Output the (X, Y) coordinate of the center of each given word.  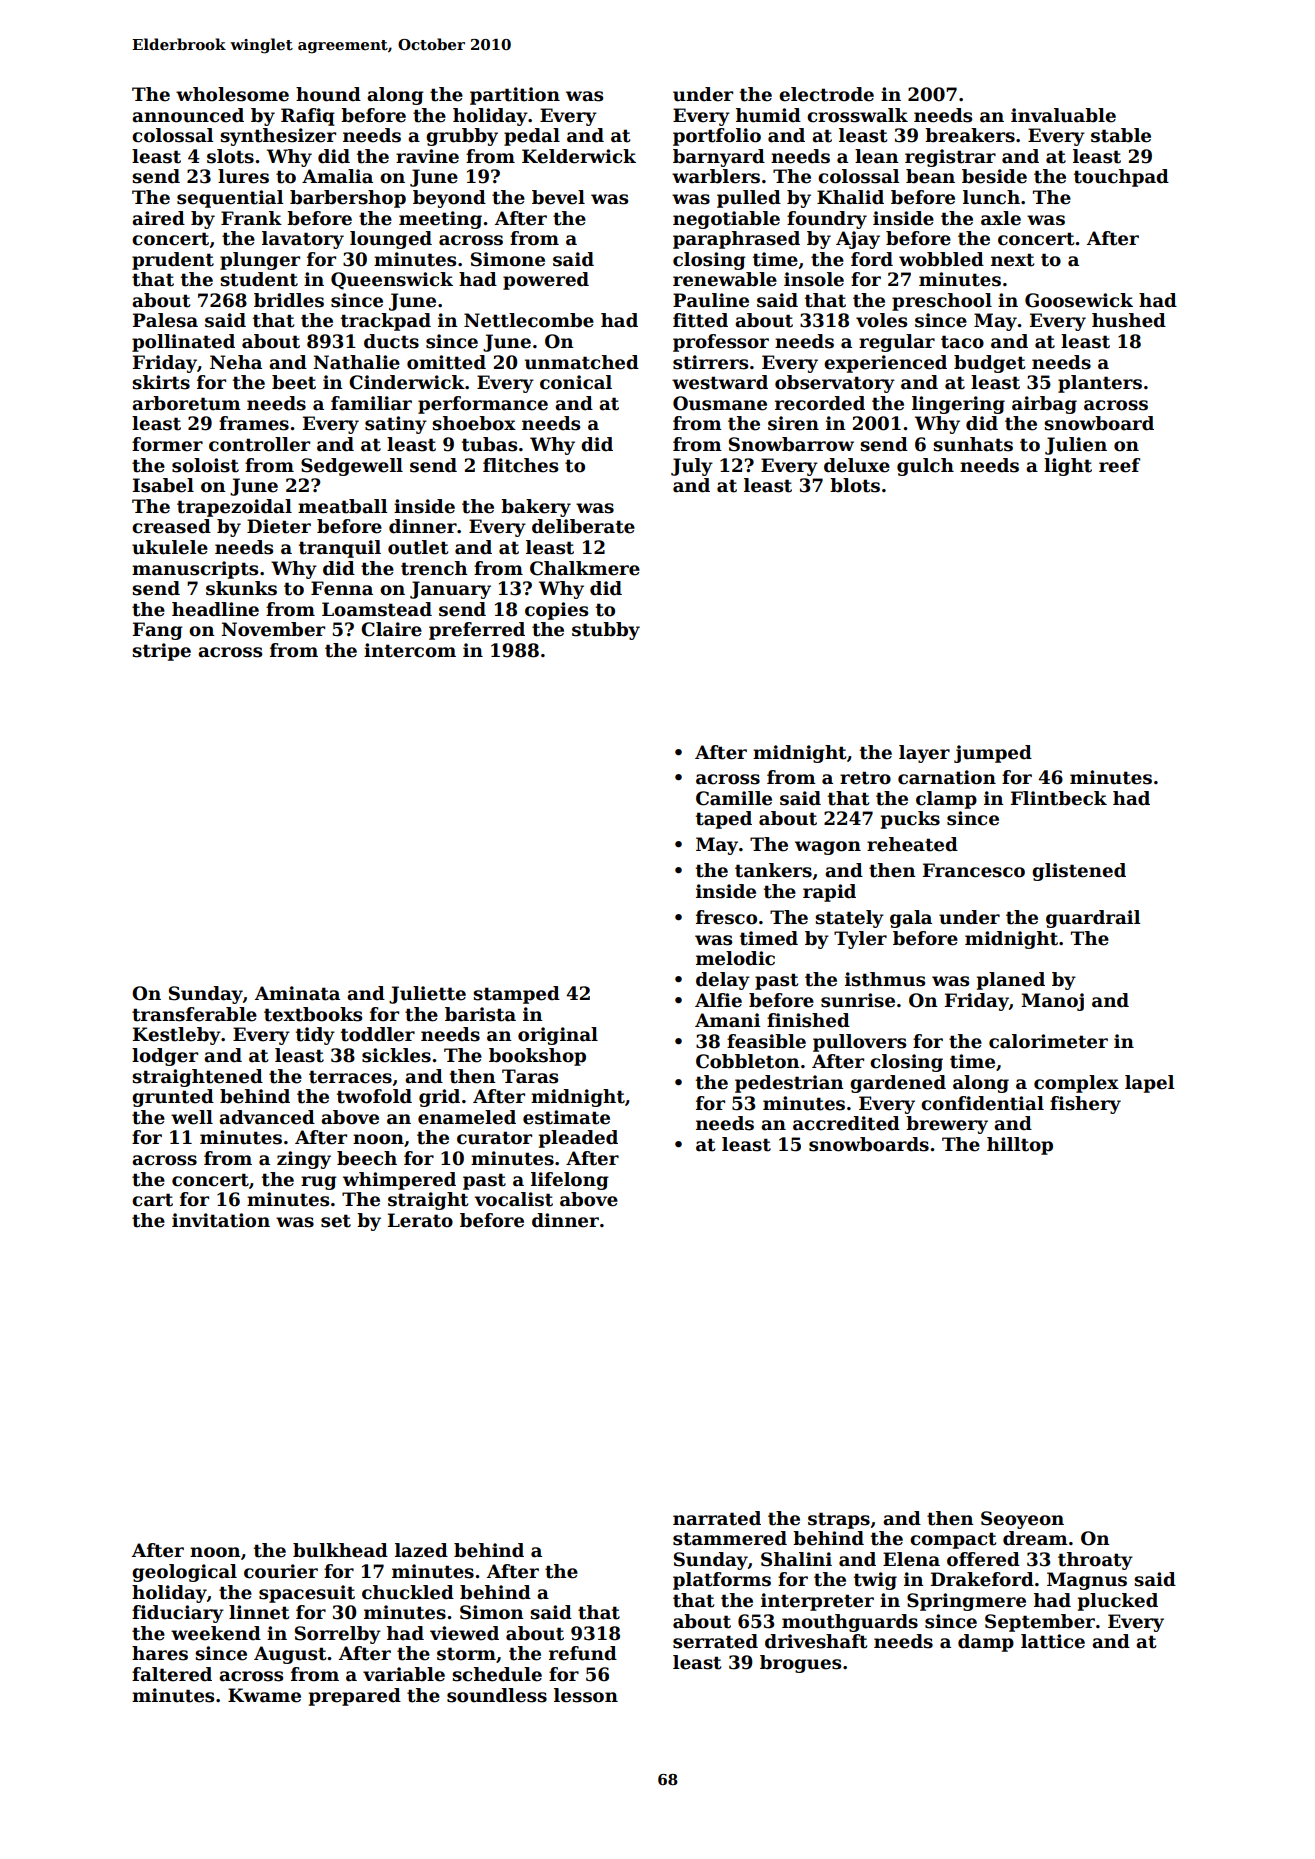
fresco (726, 917)
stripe (161, 652)
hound (328, 94)
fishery (1085, 1105)
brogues (800, 1664)
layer (924, 754)
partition (515, 96)
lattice (1053, 1641)
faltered (172, 1674)
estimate (566, 1117)
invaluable (1063, 115)
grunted (173, 1098)
